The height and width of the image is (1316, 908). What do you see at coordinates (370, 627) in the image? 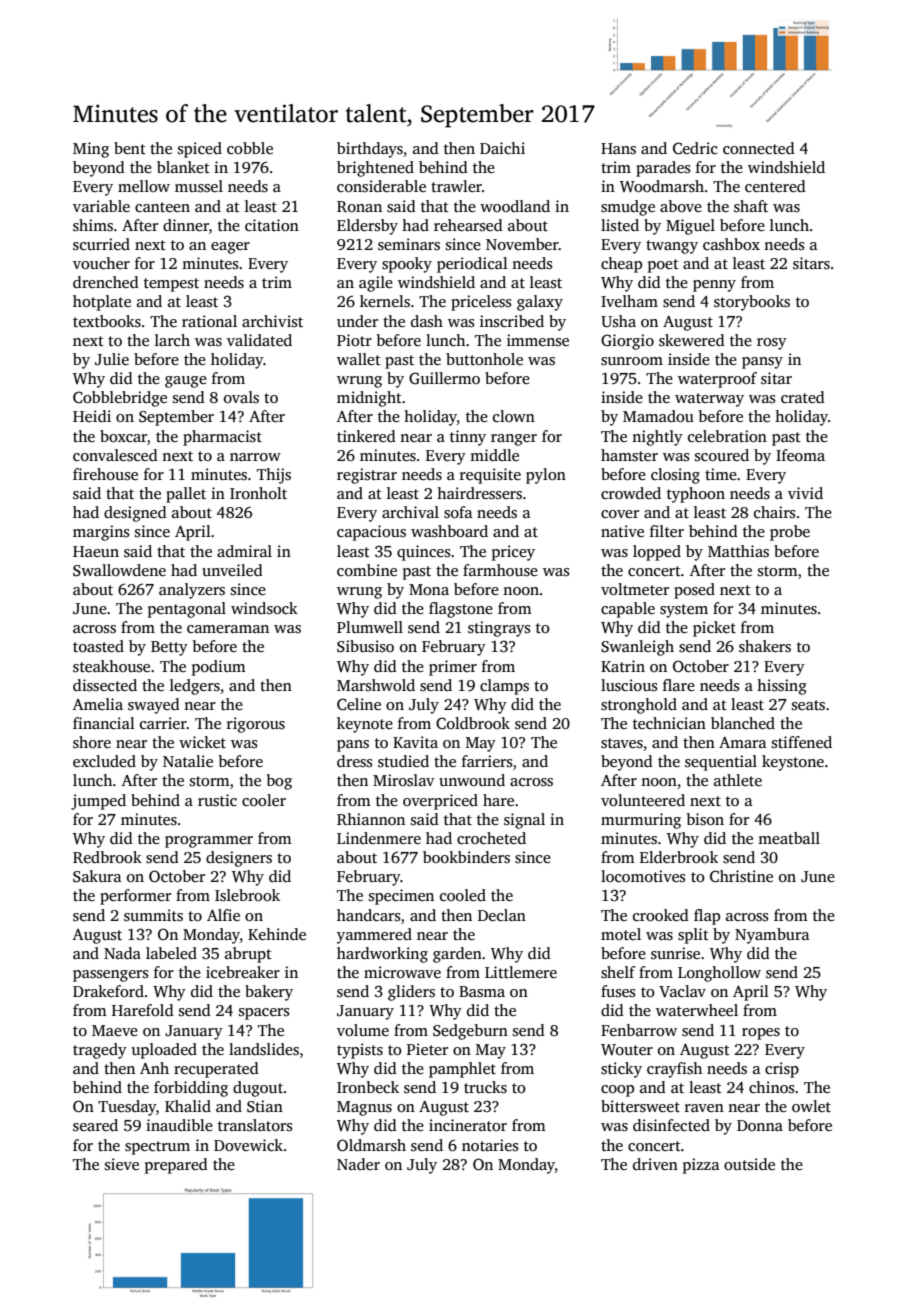
I see `Plumwell` at bounding box center [370, 627].
